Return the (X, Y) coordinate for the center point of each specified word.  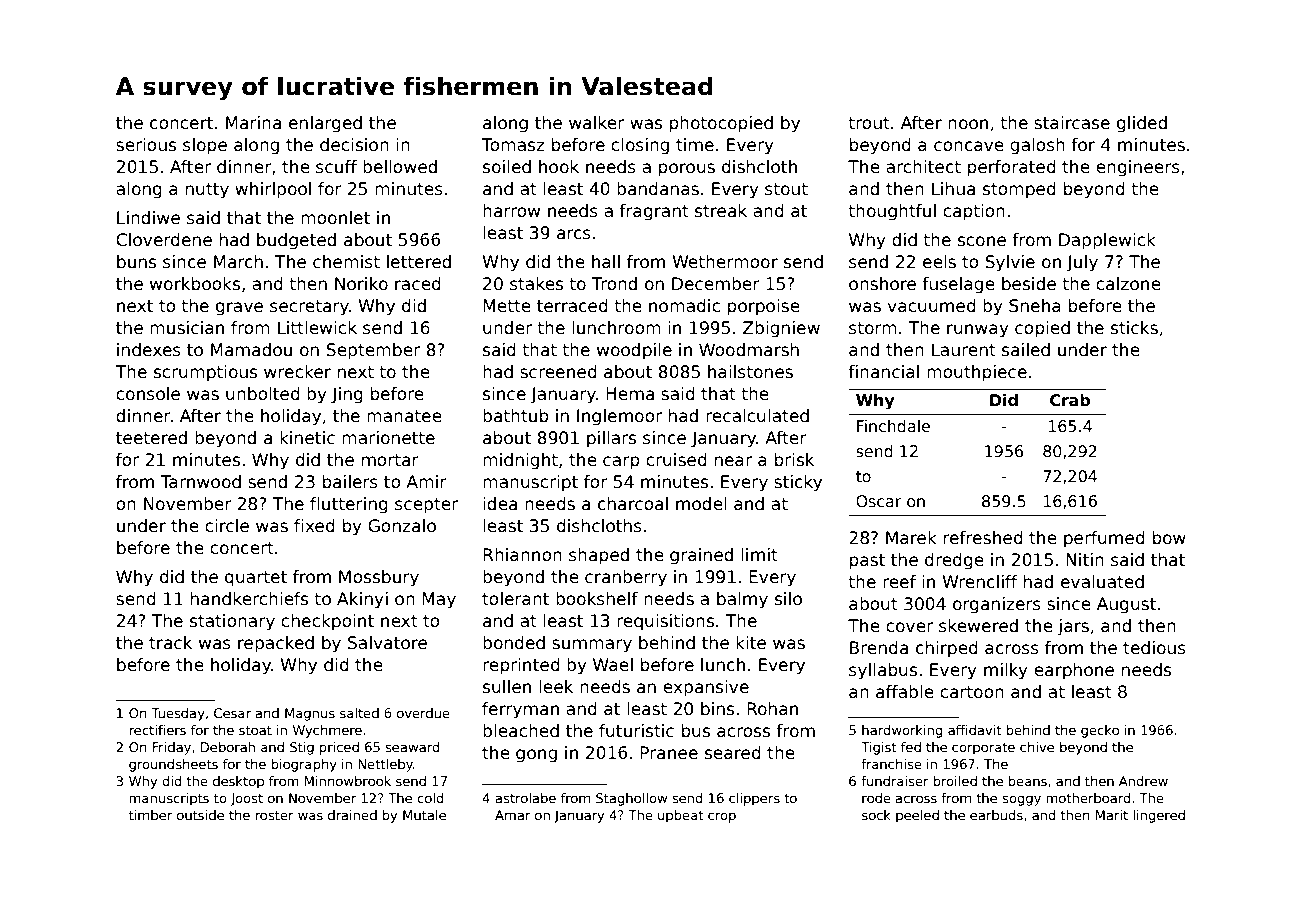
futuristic (636, 731)
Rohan (772, 709)
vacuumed (931, 306)
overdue (423, 713)
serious (146, 145)
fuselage (958, 285)
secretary (309, 308)
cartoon (972, 692)
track (170, 643)
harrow (511, 211)
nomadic (684, 306)
